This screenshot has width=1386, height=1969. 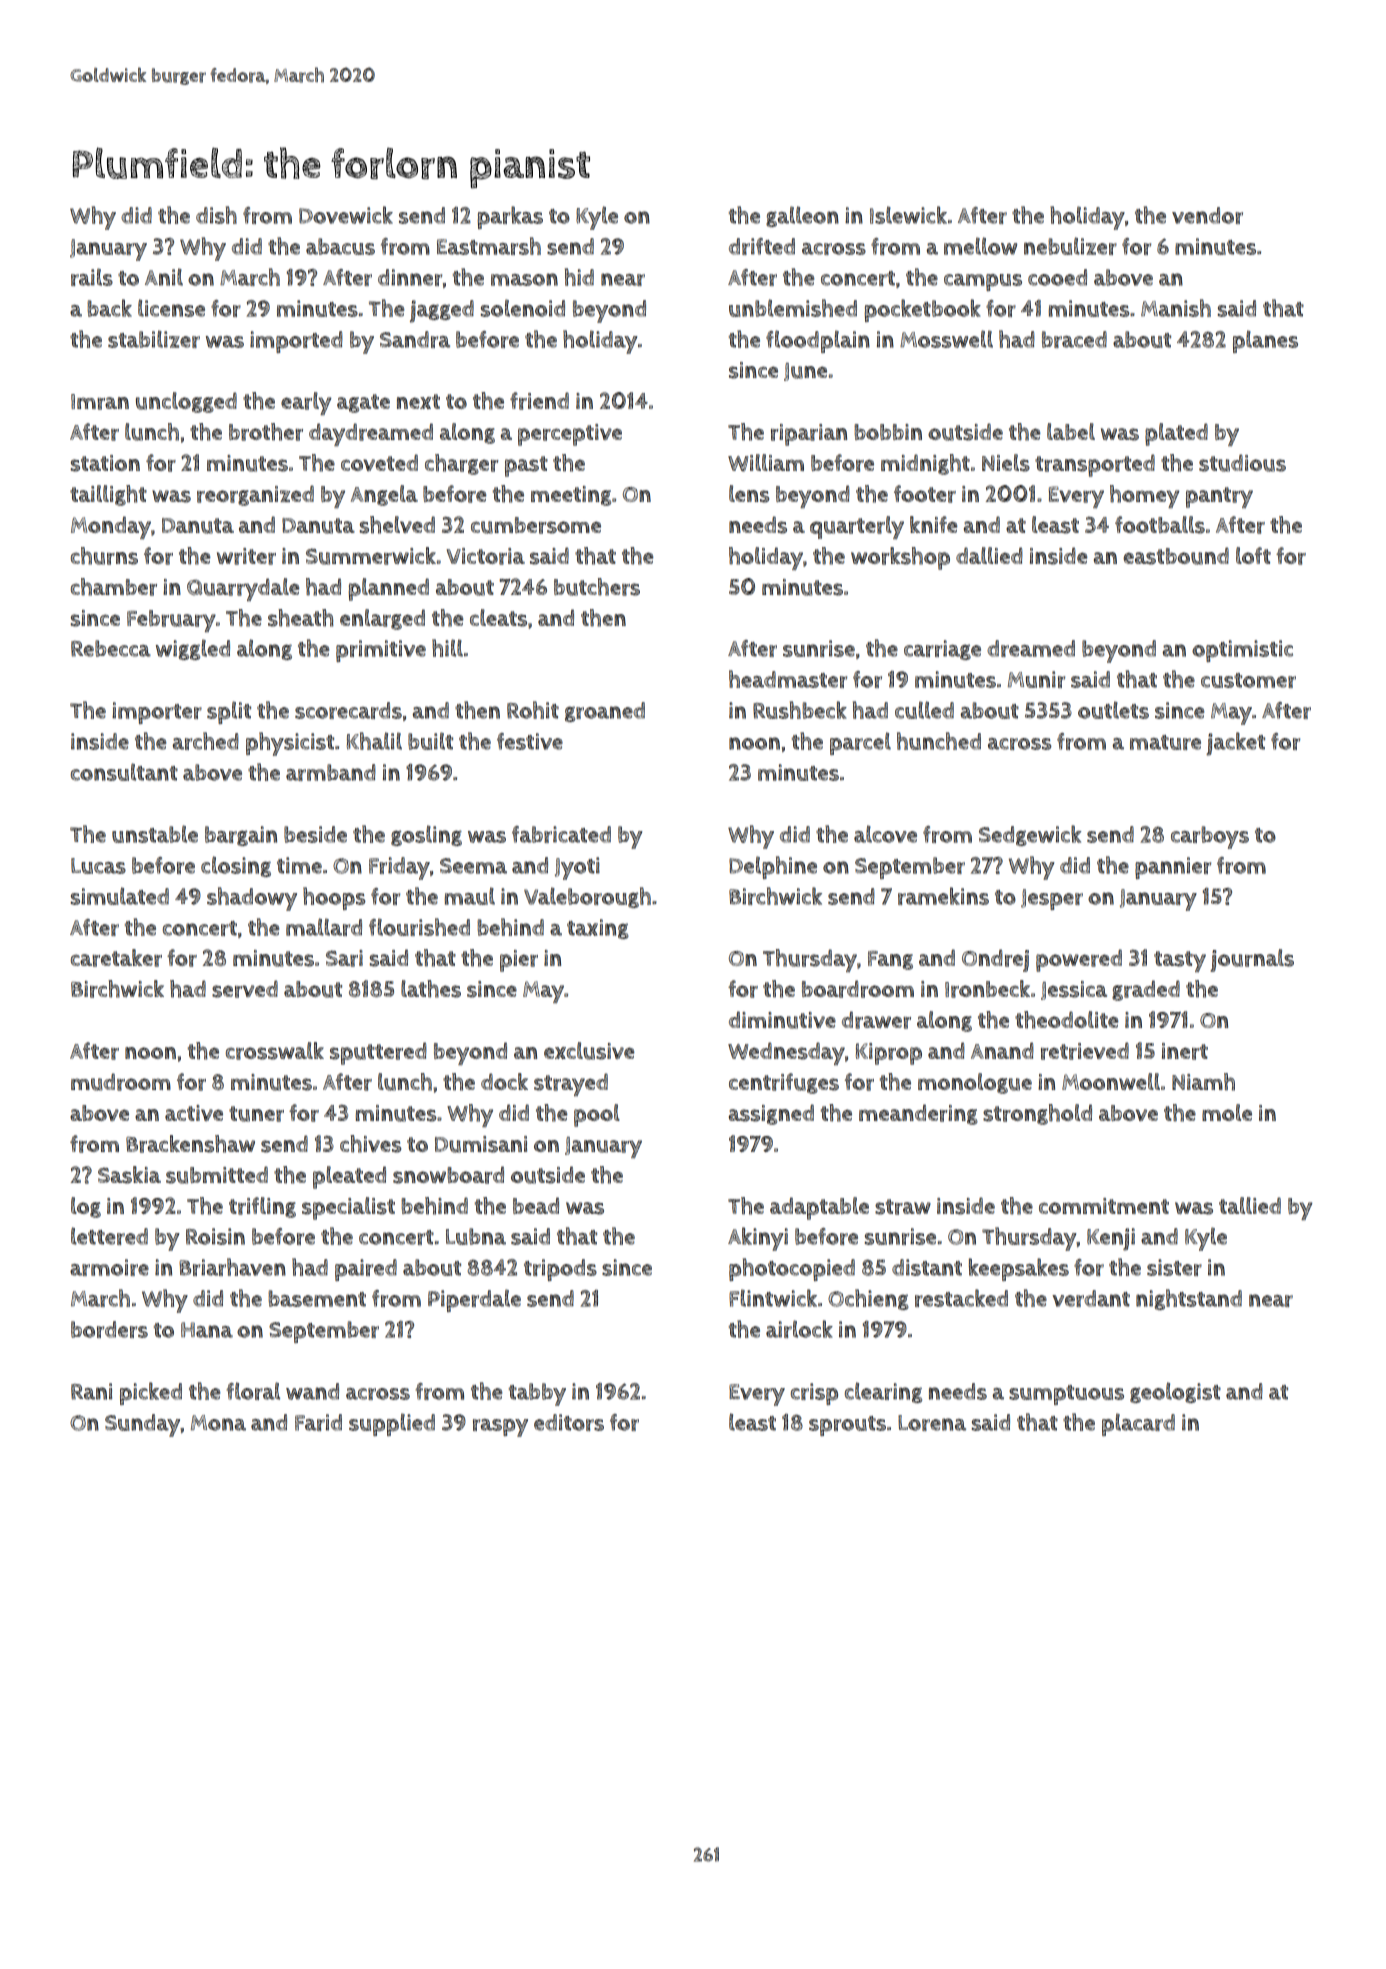 What do you see at coordinates (782, 1020) in the screenshot?
I see `diminutive` at bounding box center [782, 1020].
